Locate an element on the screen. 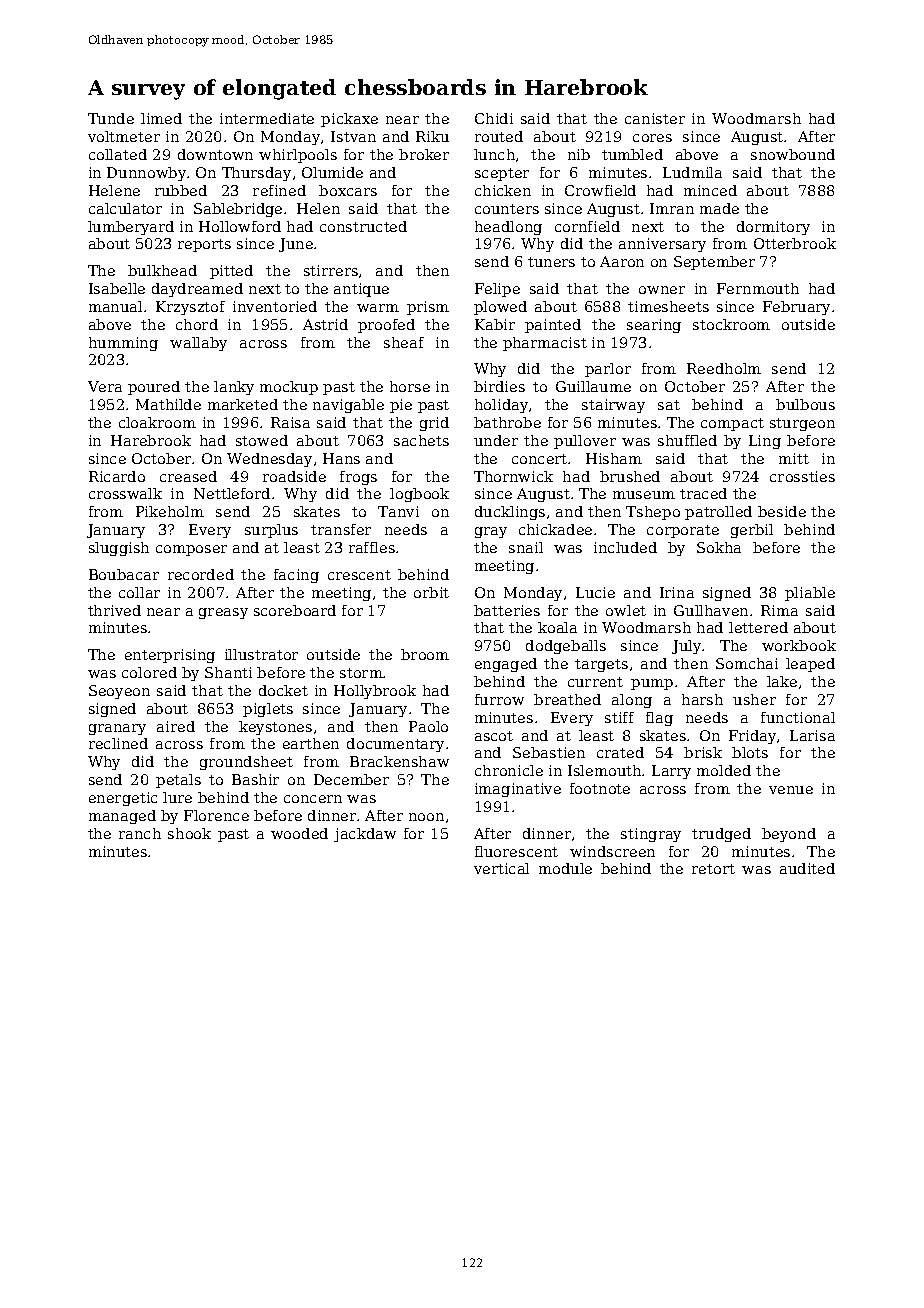  horse is located at coordinates (410, 386).
